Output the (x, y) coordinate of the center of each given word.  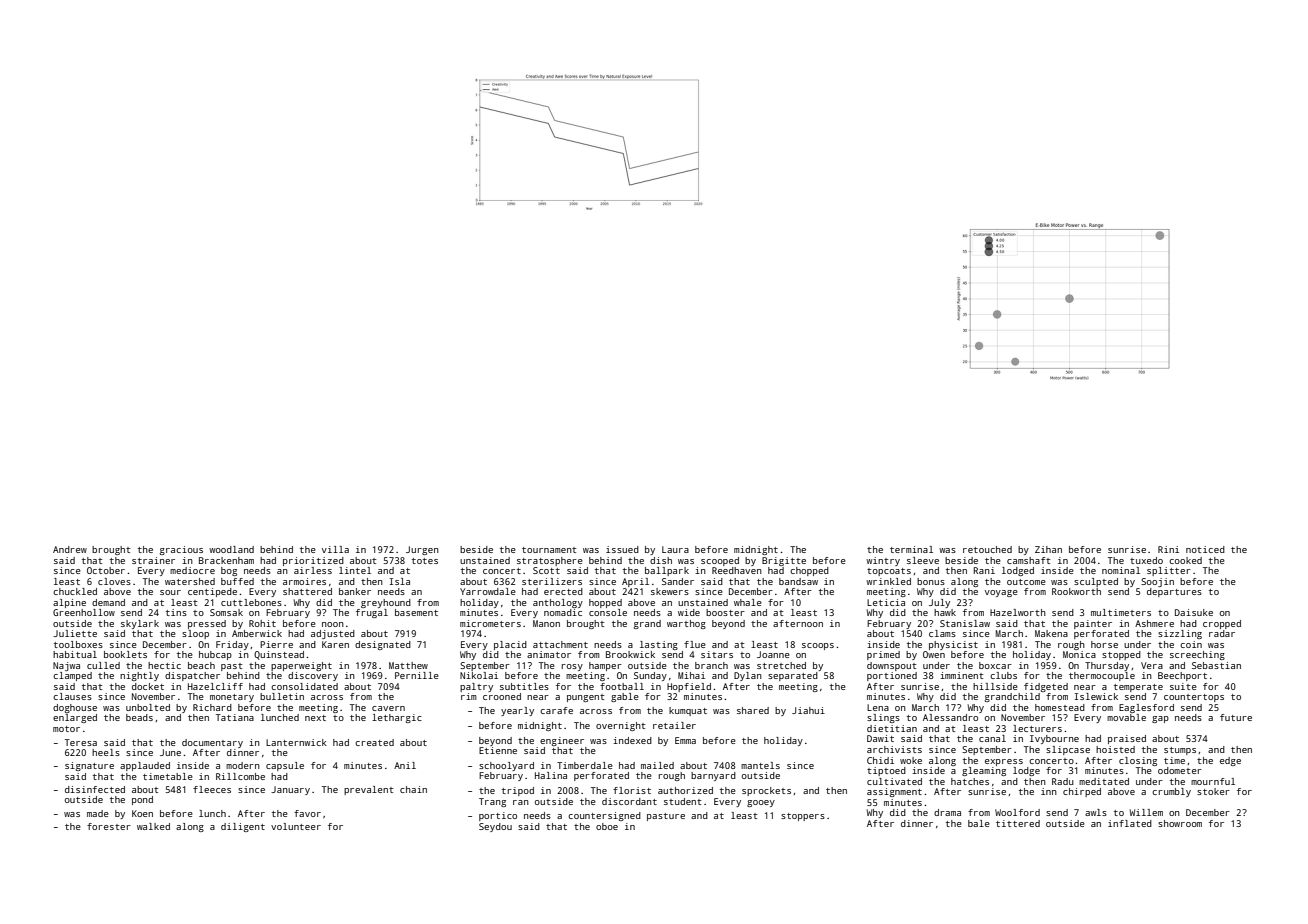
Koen (142, 813)
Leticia (886, 602)
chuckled (75, 591)
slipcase (1068, 750)
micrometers (490, 623)
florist (632, 790)
